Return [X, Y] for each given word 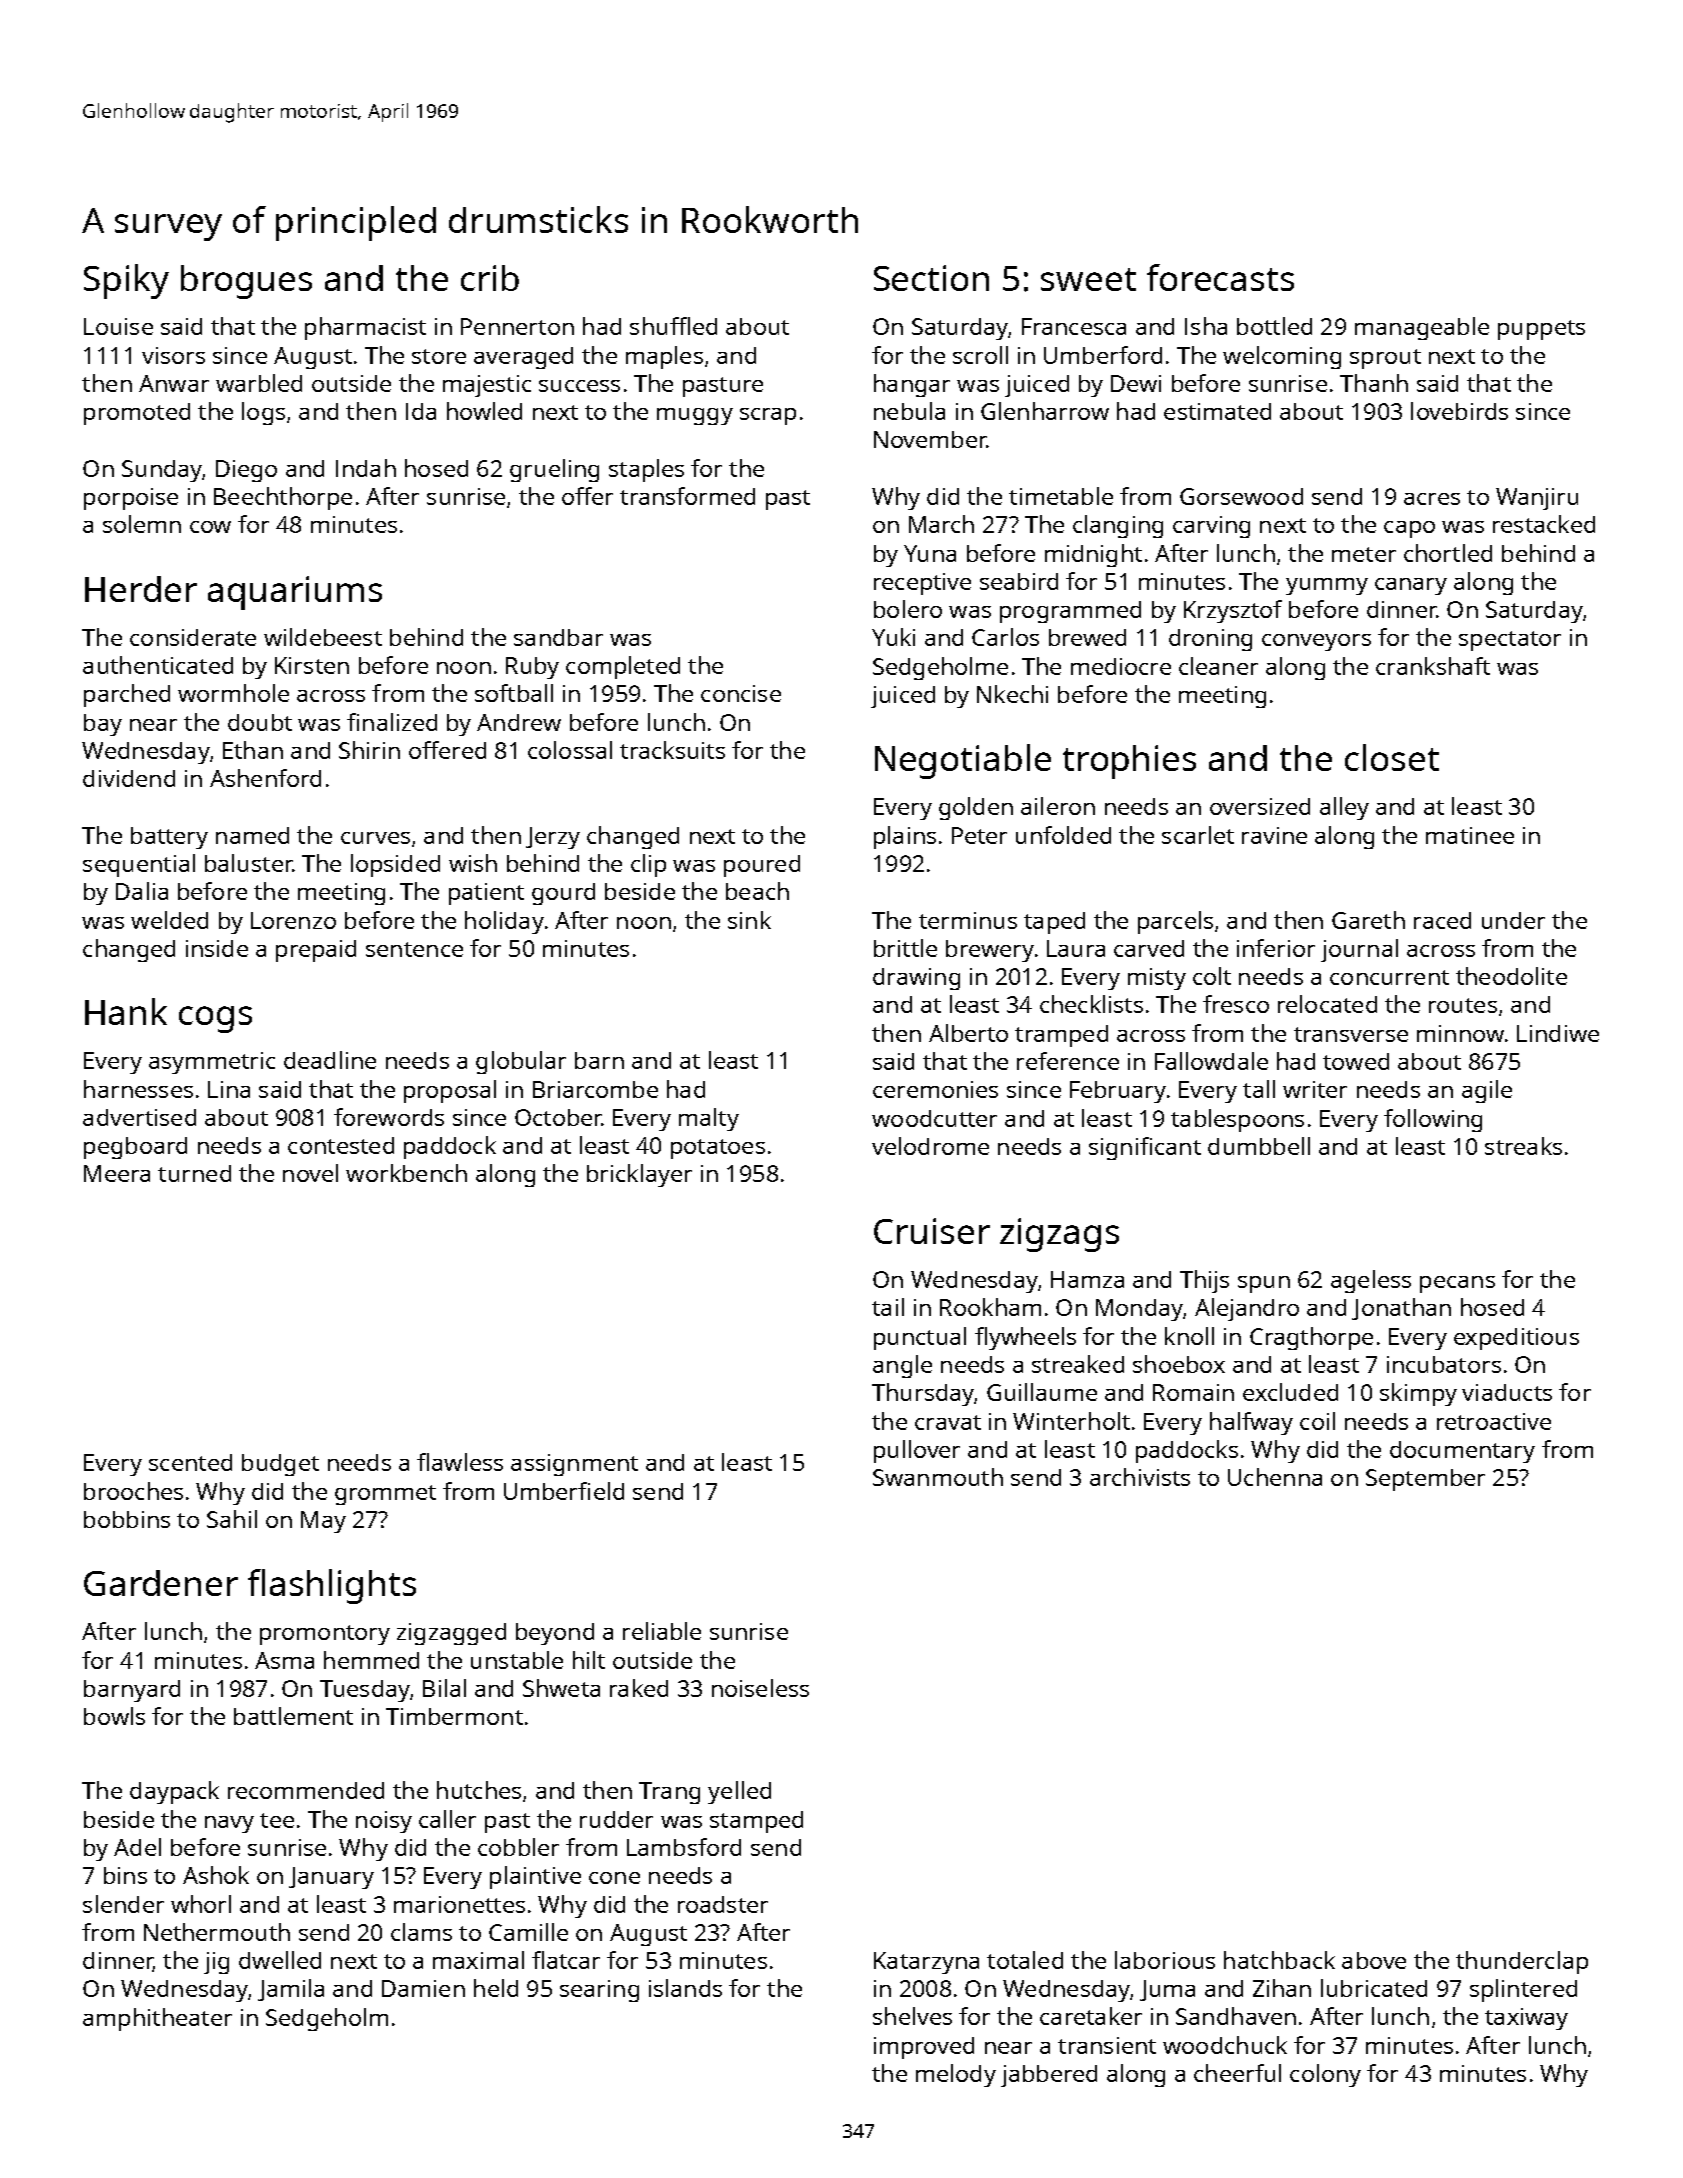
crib [490, 278]
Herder [141, 589]
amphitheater [157, 2019]
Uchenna [1275, 1477]
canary [1411, 586]
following [1433, 1120]
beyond [555, 1634]
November [930, 439]
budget [280, 1465]
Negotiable [963, 761]
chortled [1448, 553]
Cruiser [932, 1231]
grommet [385, 1495]
